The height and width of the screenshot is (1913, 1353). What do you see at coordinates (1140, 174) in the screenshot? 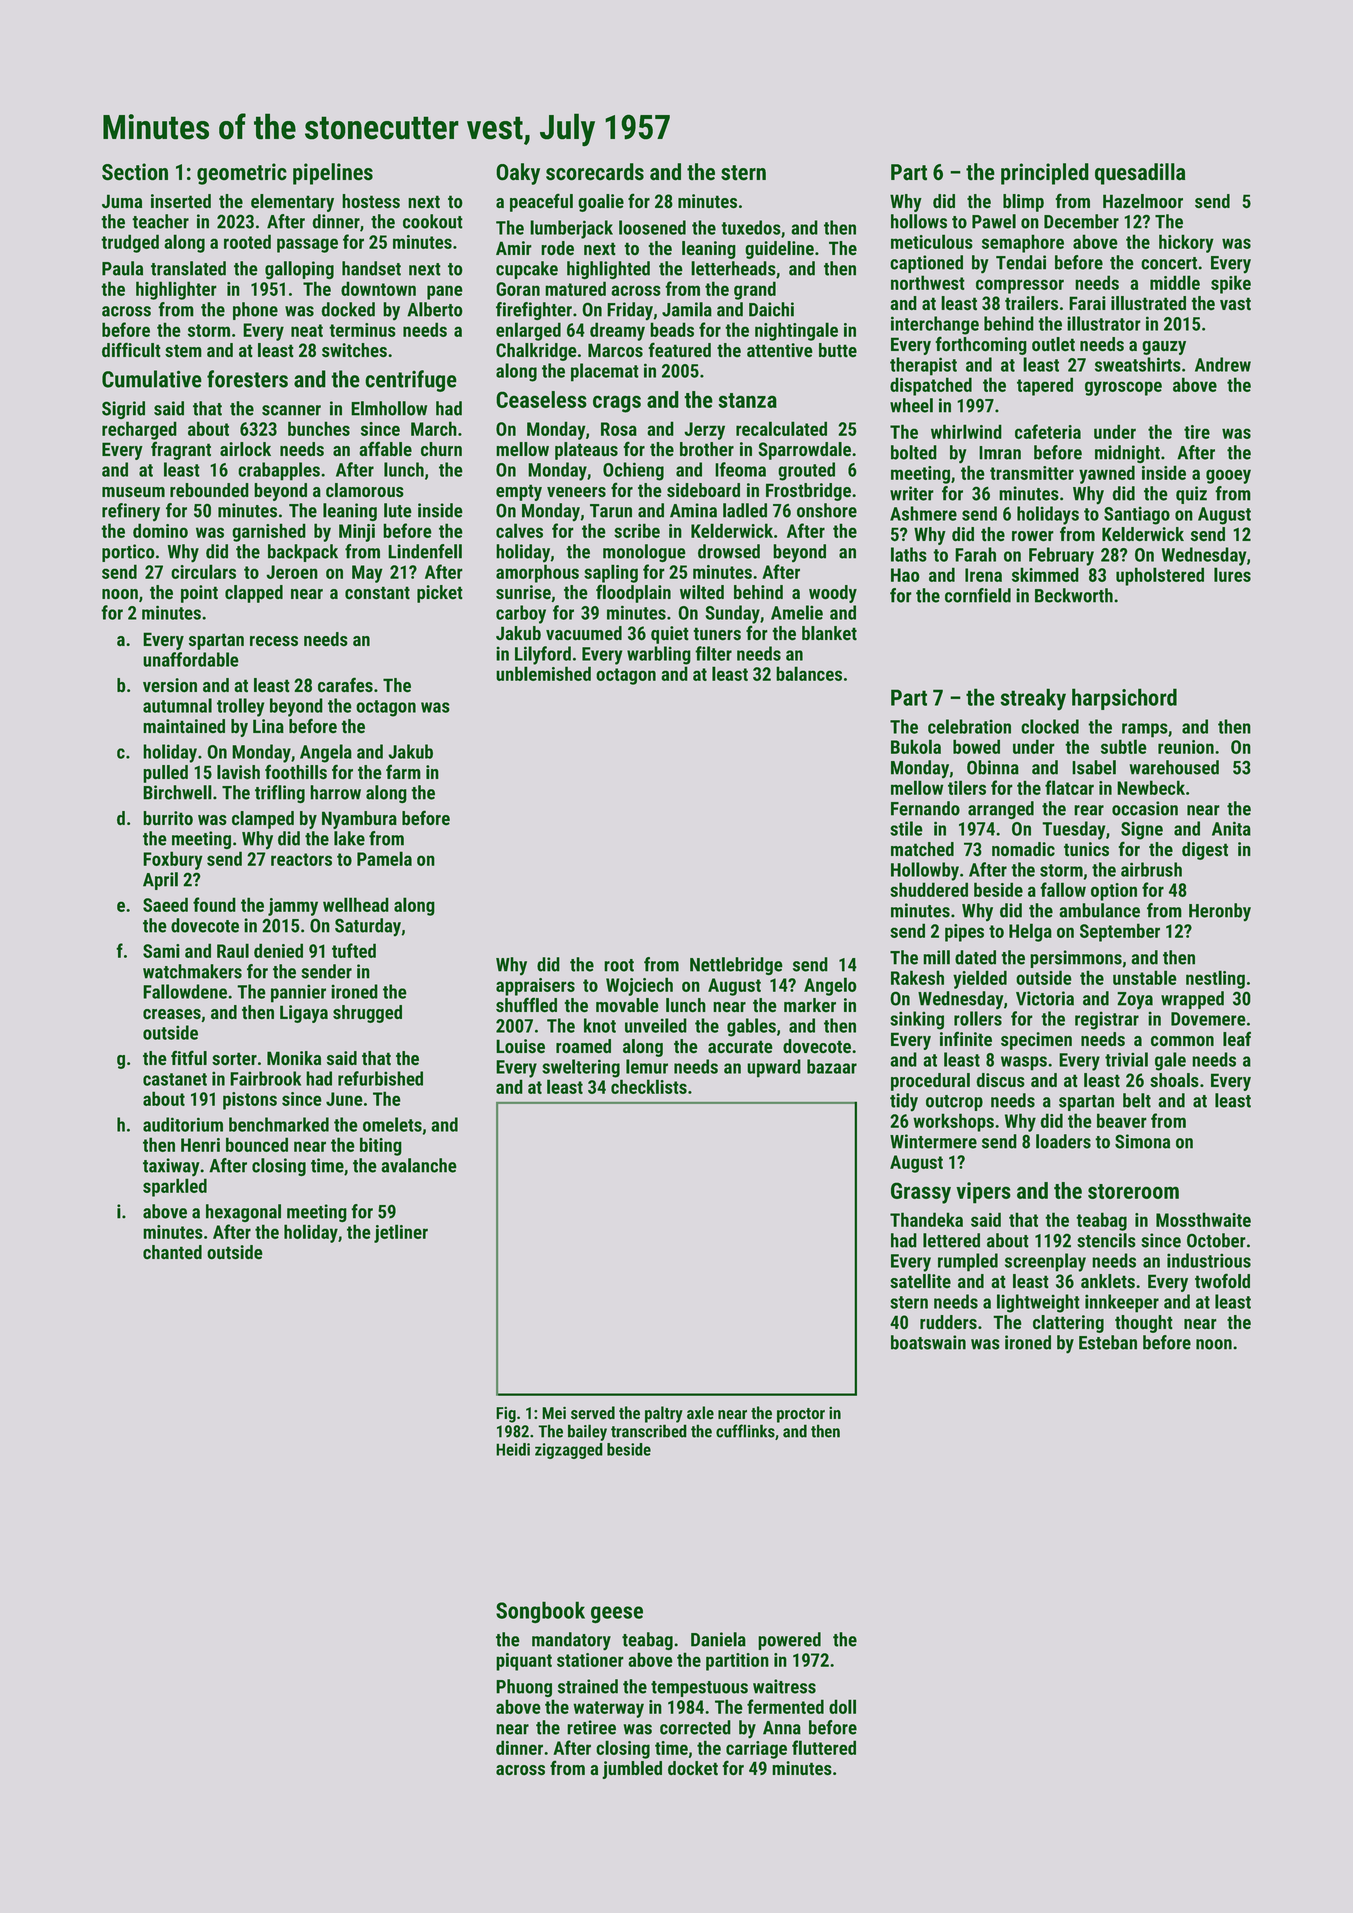
I see `quesadilla` at bounding box center [1140, 174].
